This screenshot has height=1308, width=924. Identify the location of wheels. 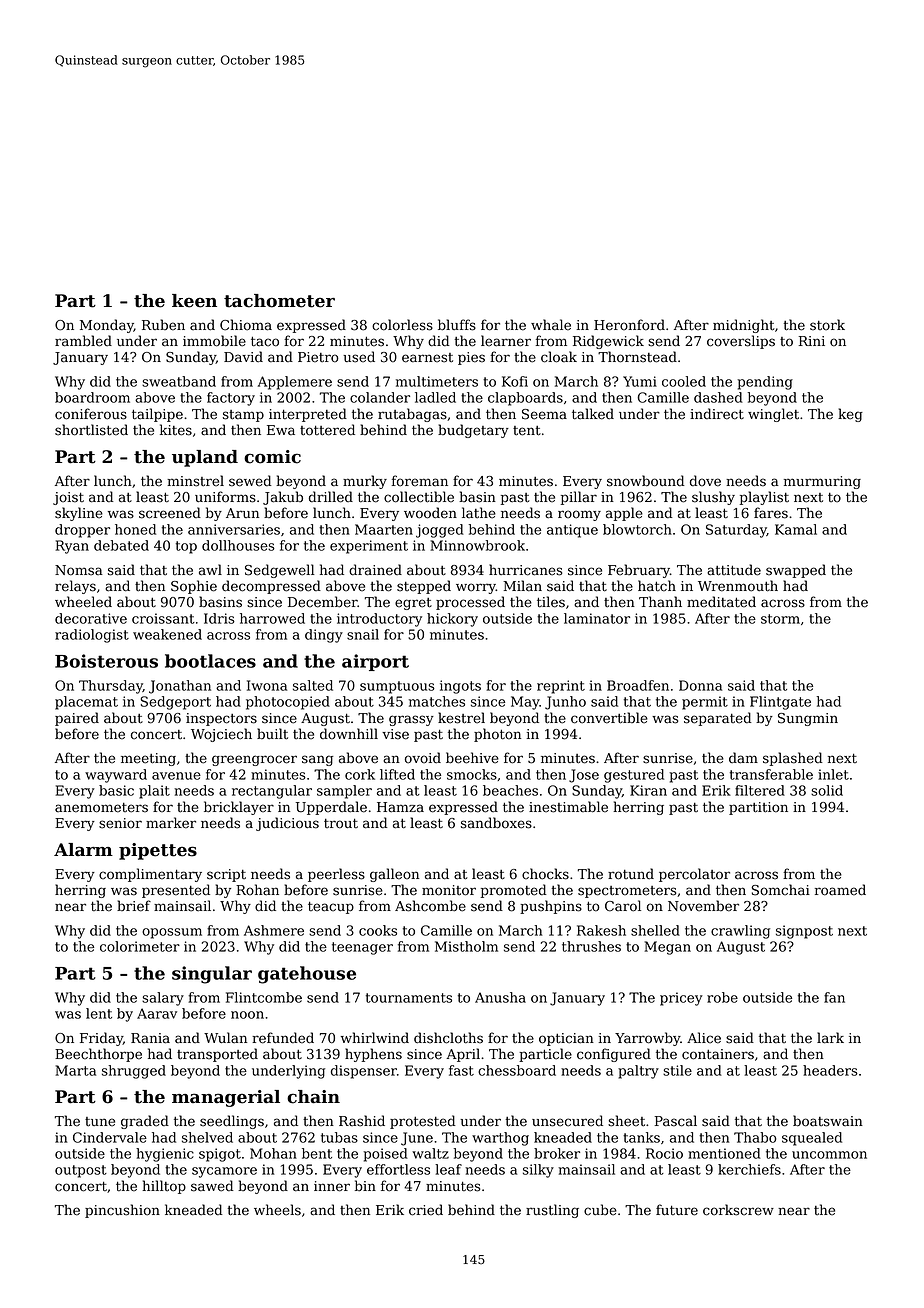
(277, 1210).
